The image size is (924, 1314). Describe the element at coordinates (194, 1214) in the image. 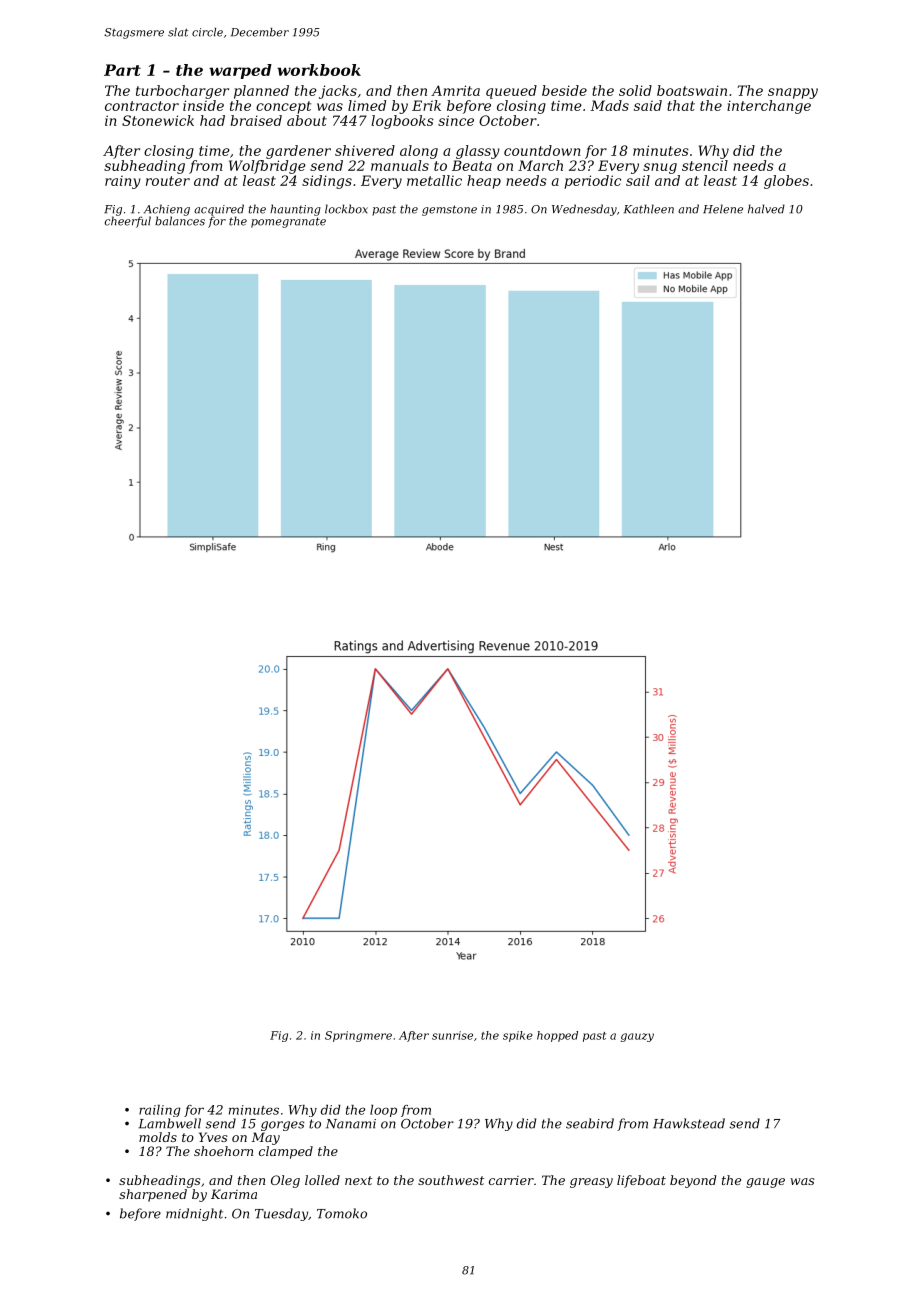

I see `midnight` at that location.
